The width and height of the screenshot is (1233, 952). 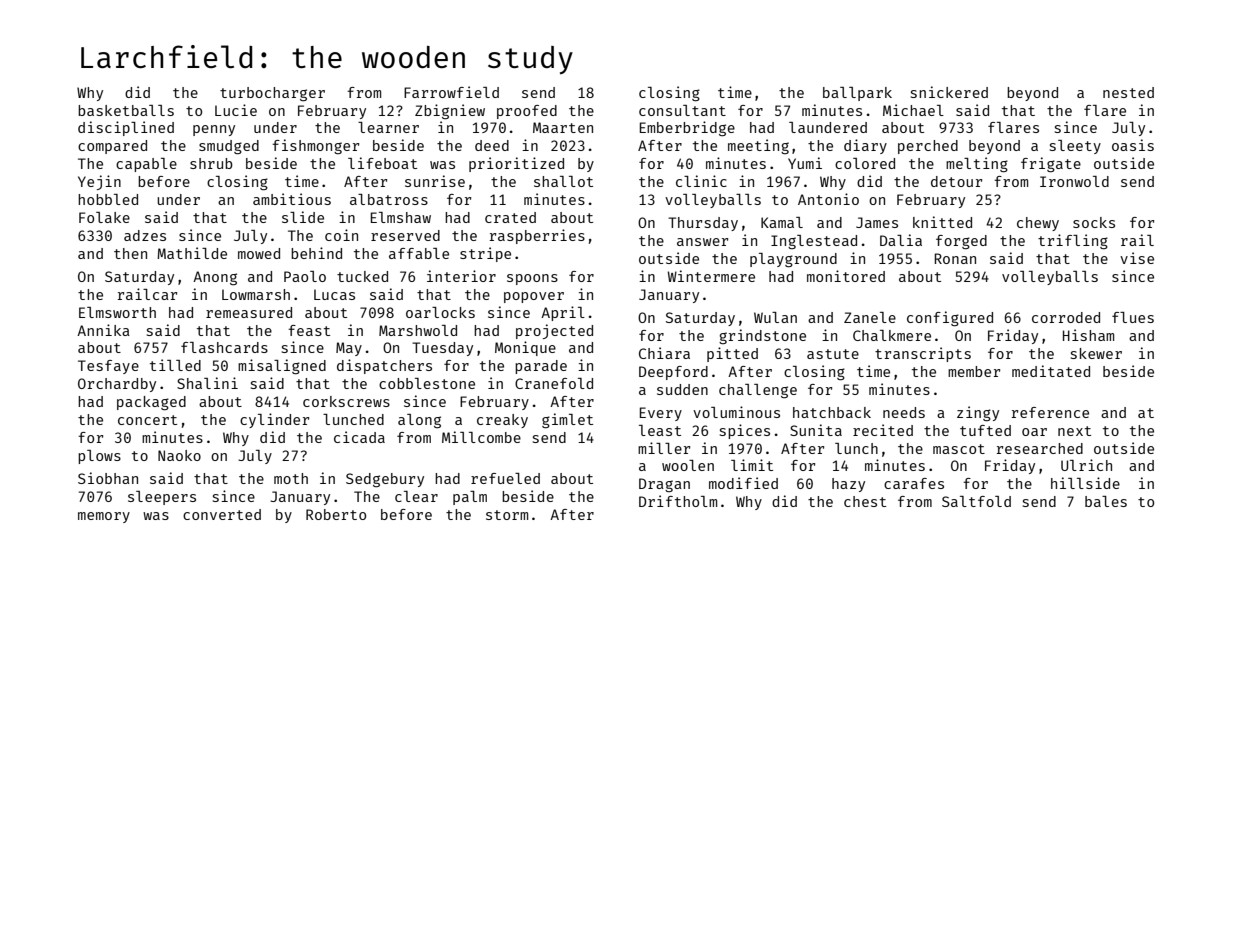 What do you see at coordinates (470, 498) in the screenshot?
I see `palm` at bounding box center [470, 498].
